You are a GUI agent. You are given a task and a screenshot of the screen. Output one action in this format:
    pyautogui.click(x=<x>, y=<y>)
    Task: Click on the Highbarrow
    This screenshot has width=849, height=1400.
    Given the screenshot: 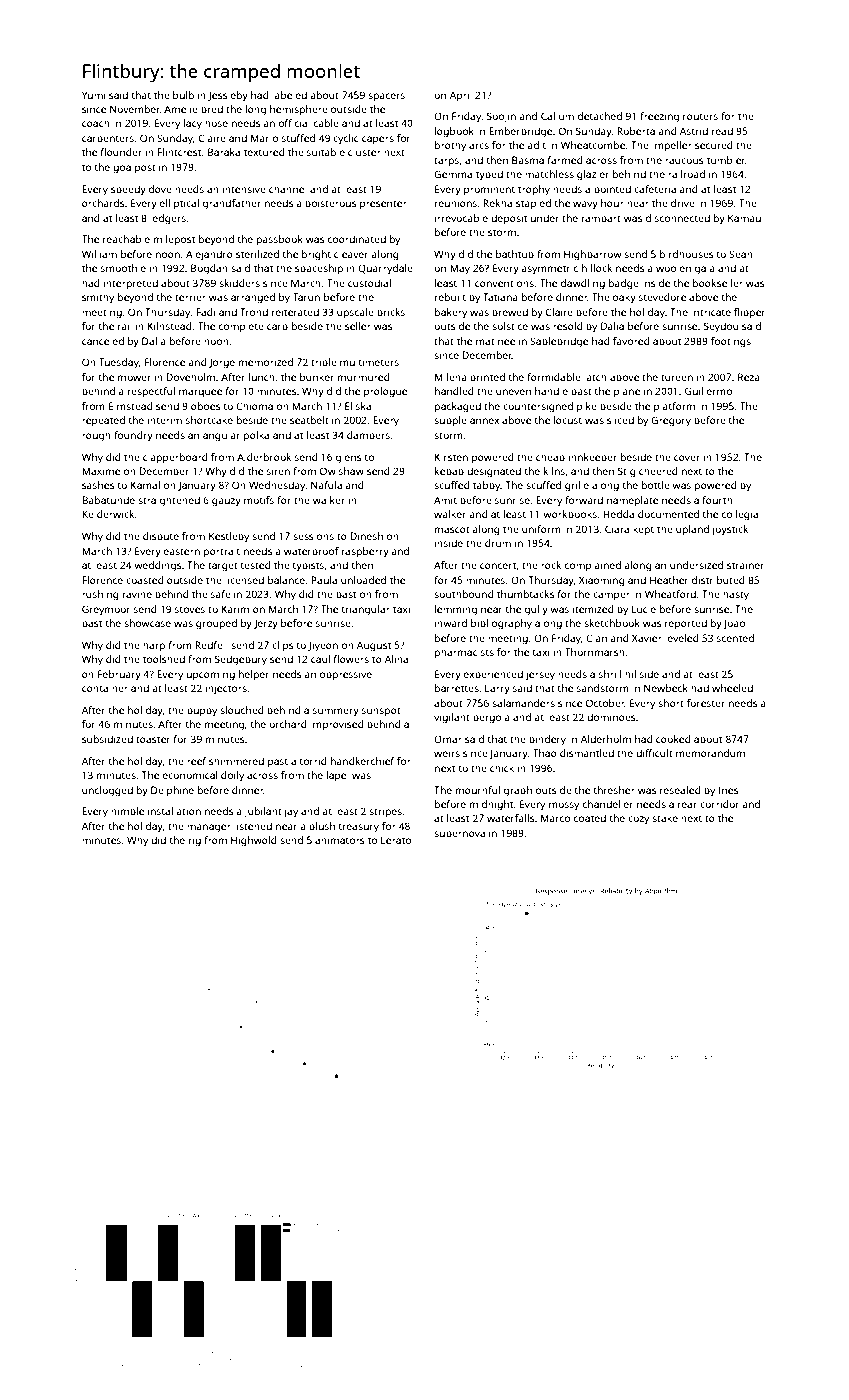 What is the action you would take?
    pyautogui.click(x=592, y=255)
